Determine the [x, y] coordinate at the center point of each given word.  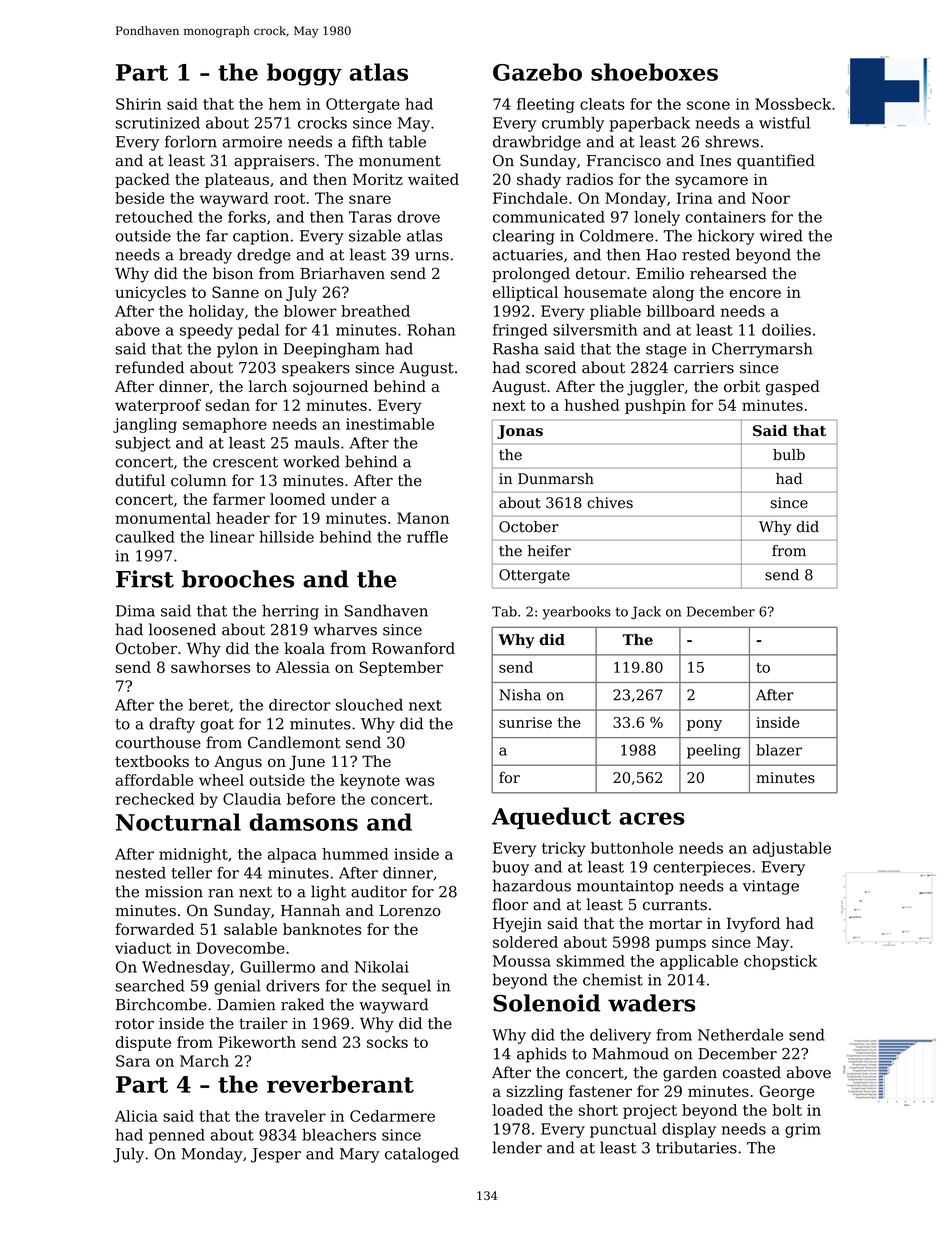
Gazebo [537, 72]
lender [517, 1147]
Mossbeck [793, 104]
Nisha [520, 695]
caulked [145, 537]
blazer [779, 750]
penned [177, 1136]
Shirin [138, 104]
